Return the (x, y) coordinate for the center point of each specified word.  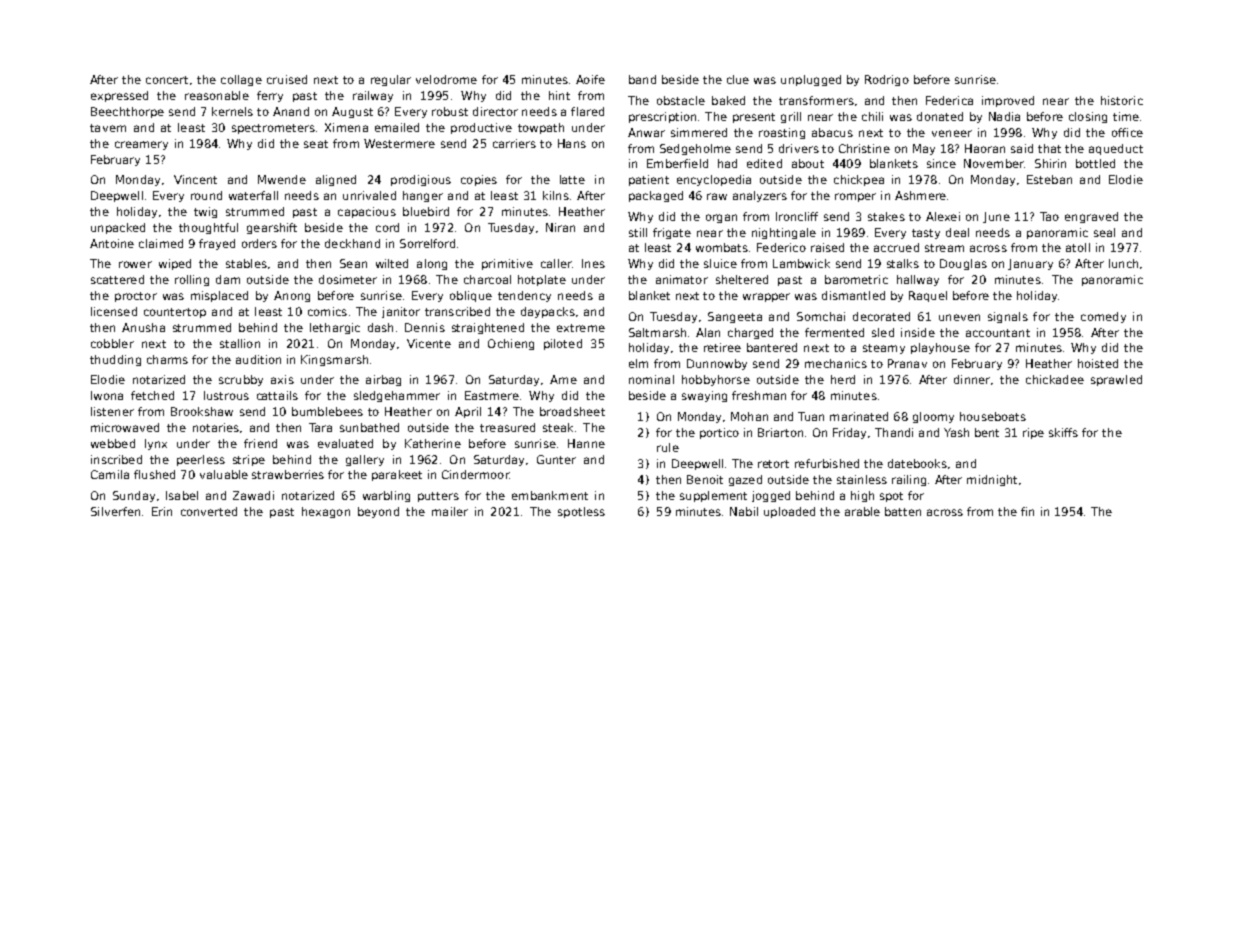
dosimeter (348, 279)
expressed (119, 96)
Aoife (590, 79)
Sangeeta (735, 317)
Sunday (134, 496)
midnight (992, 480)
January (1030, 264)
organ (721, 218)
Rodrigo (887, 80)
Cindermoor (475, 474)
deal (957, 232)
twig (205, 212)
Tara (320, 427)
